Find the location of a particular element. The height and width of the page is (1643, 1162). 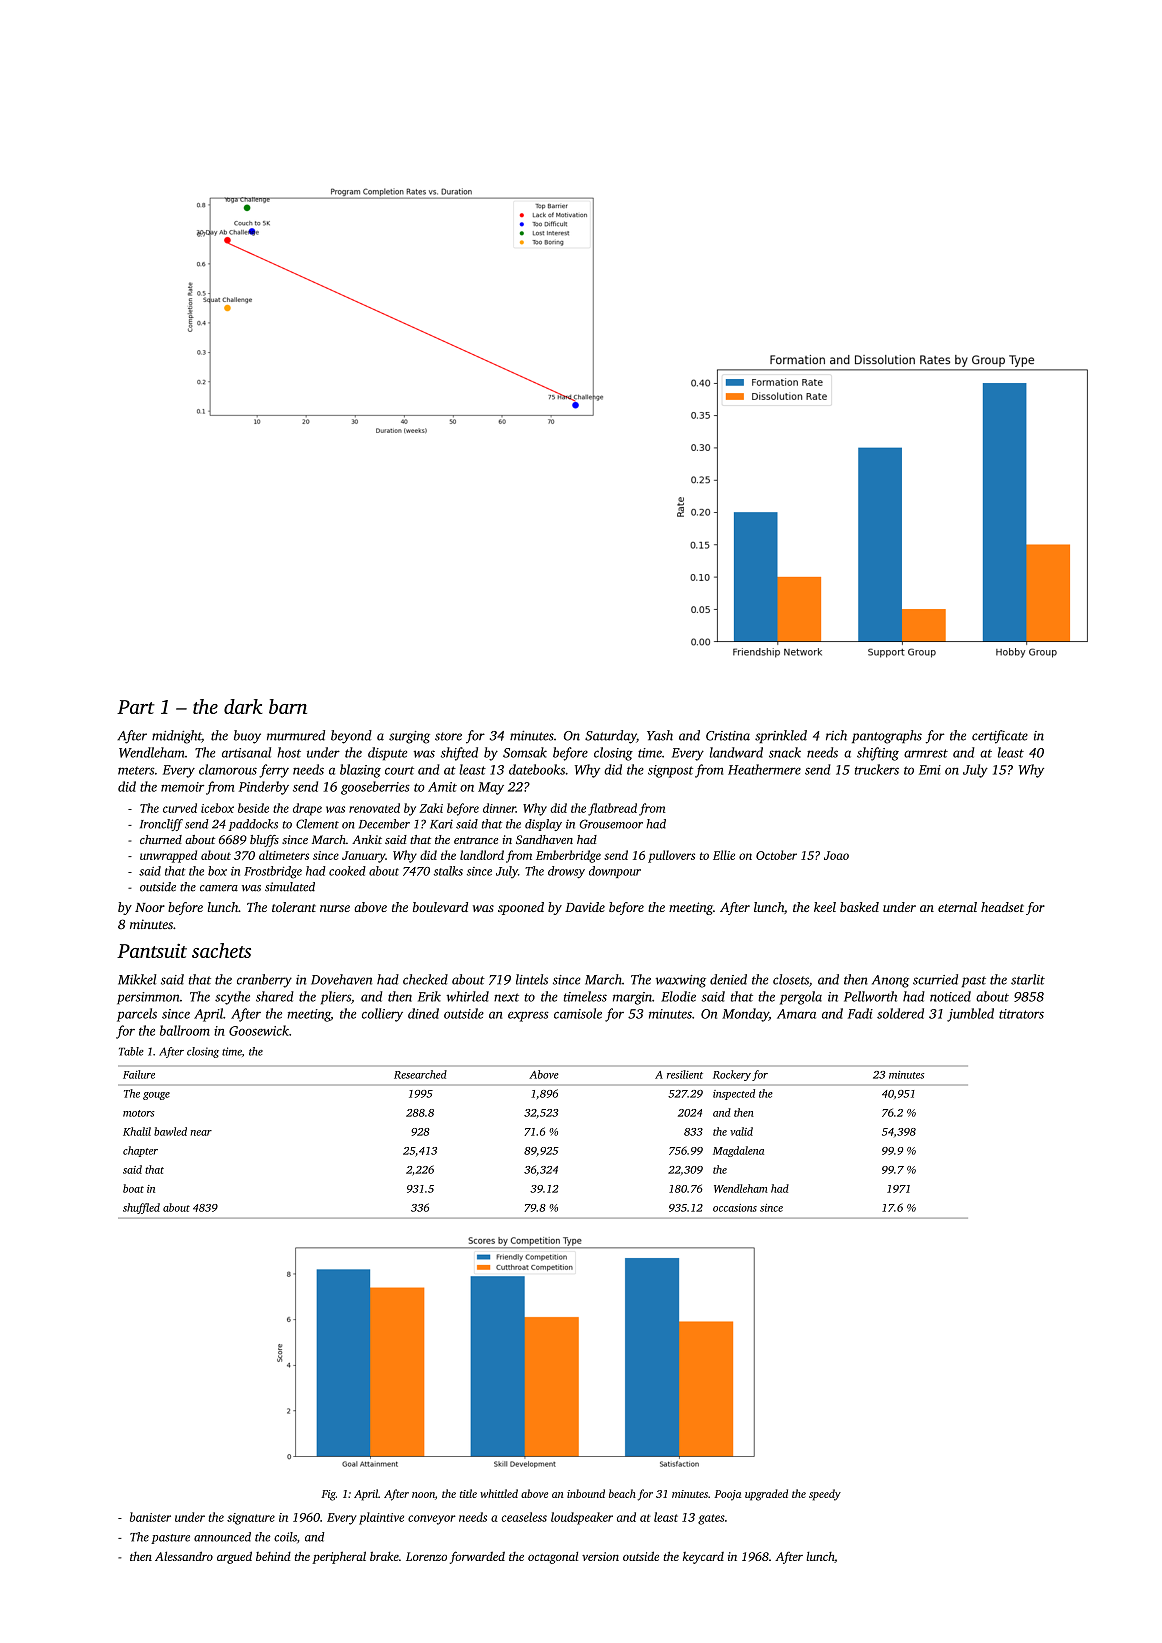

Part is located at coordinates (136, 707).
